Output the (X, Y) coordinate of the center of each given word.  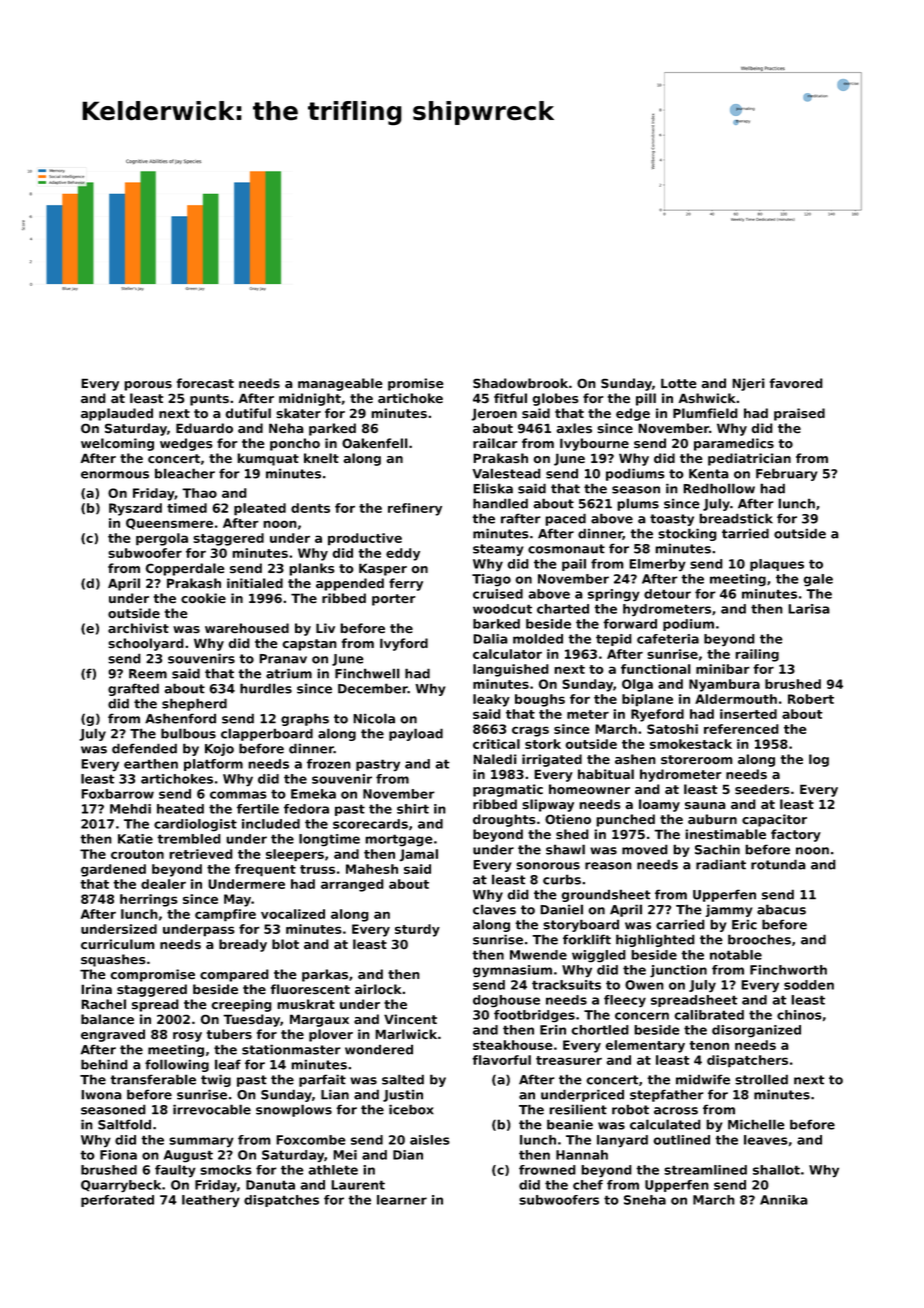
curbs (562, 879)
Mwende (538, 955)
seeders (762, 789)
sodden (809, 985)
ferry (406, 584)
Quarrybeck (121, 1186)
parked (332, 429)
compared (234, 975)
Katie (135, 839)
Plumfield (705, 413)
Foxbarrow (117, 794)
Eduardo (204, 428)
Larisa (809, 609)
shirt (413, 809)
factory (796, 835)
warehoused (247, 628)
